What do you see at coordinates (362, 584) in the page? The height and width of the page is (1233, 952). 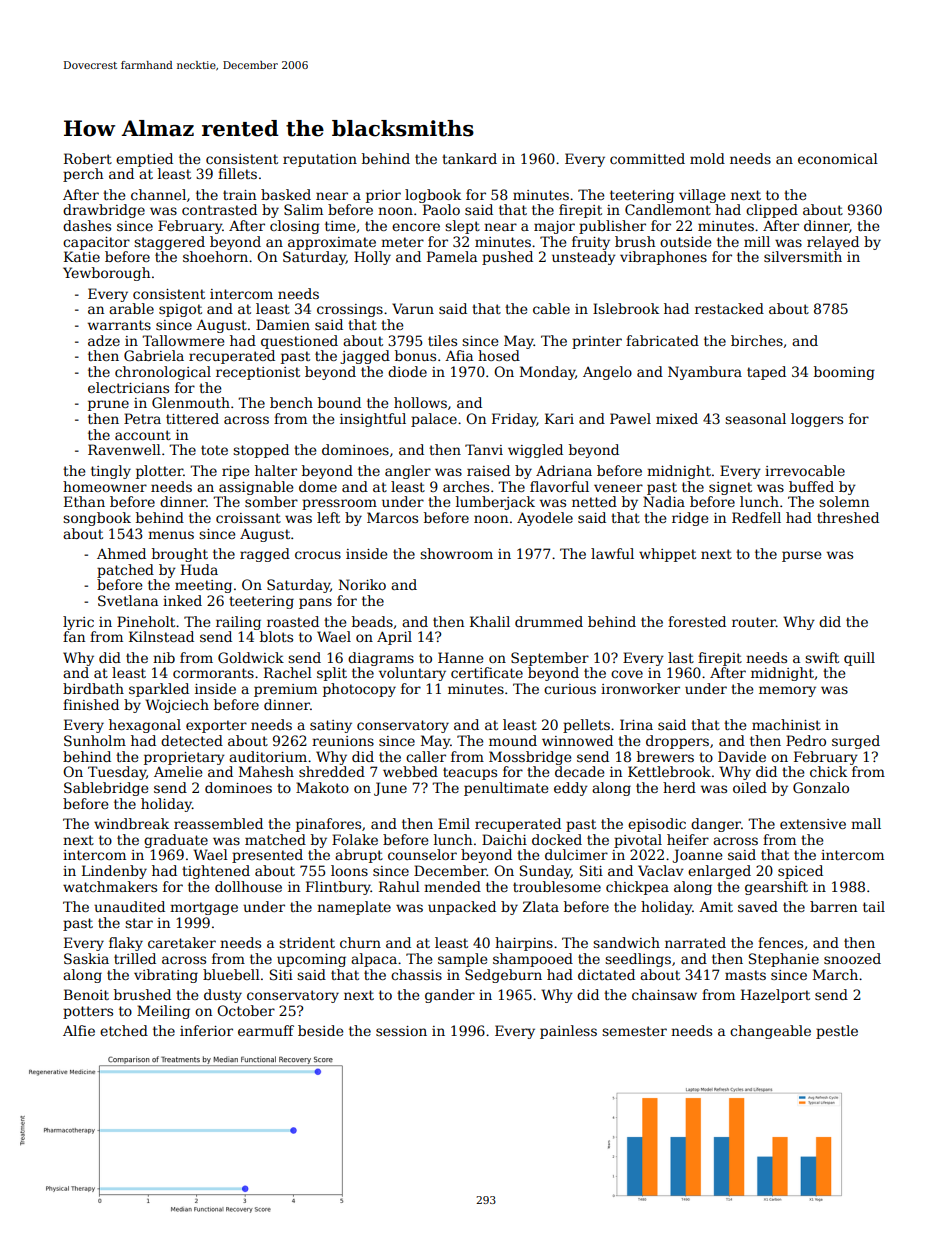 I see `Noriko` at bounding box center [362, 584].
